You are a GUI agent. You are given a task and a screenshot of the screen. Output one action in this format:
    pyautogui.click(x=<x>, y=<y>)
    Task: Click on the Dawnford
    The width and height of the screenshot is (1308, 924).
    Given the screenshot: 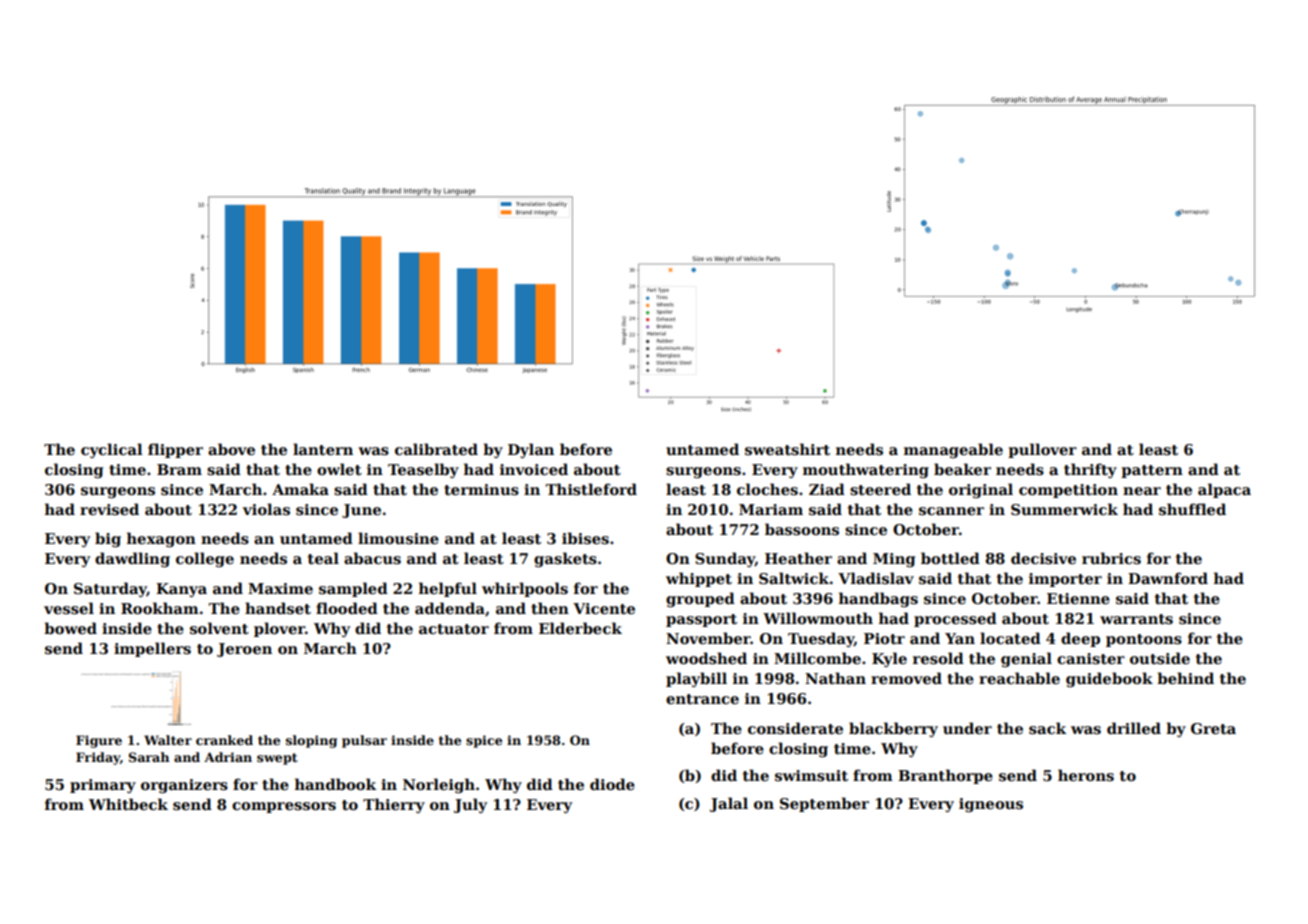 What is the action you would take?
    pyautogui.click(x=1168, y=578)
